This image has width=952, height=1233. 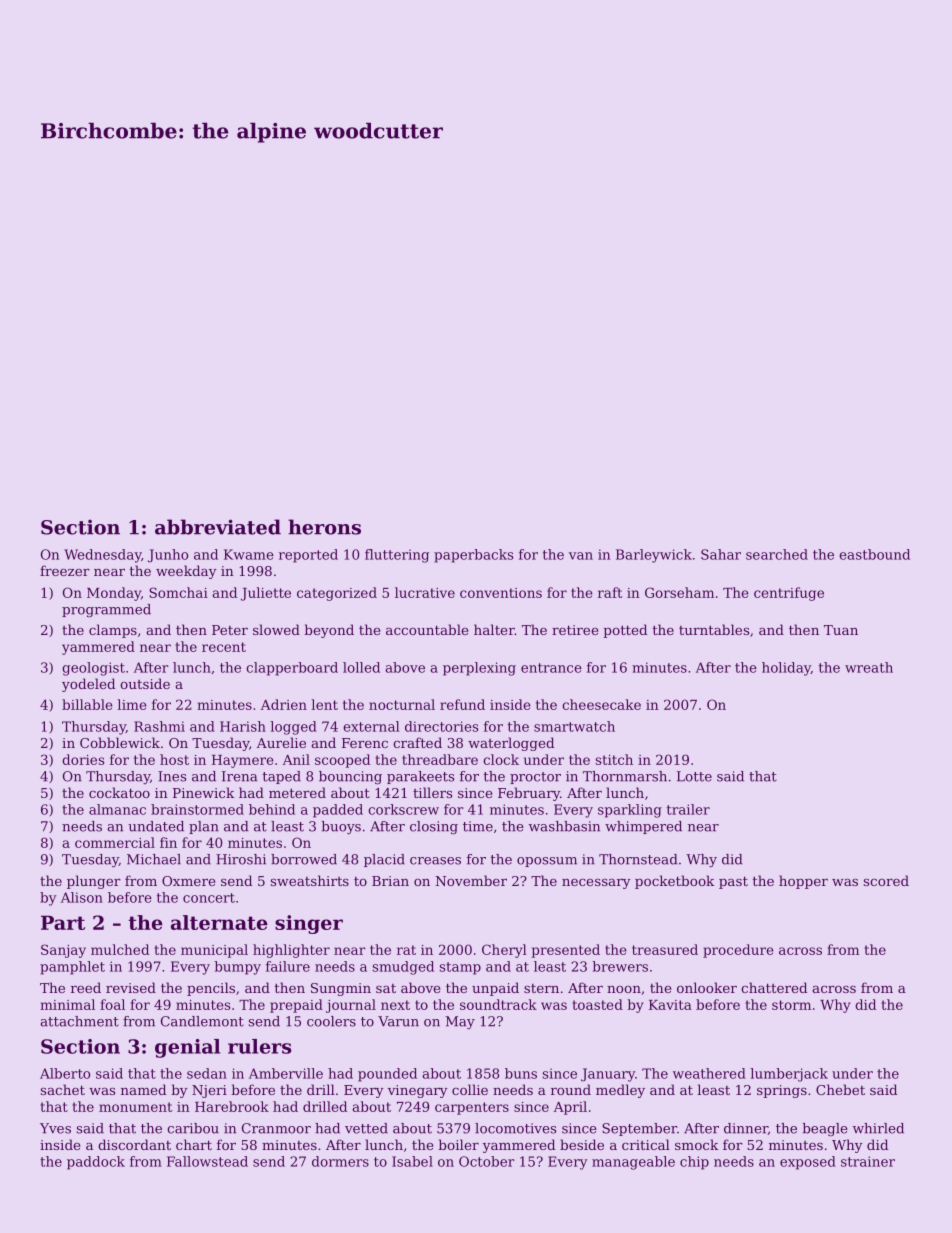 What do you see at coordinates (633, 1163) in the image?
I see `manageable` at bounding box center [633, 1163].
